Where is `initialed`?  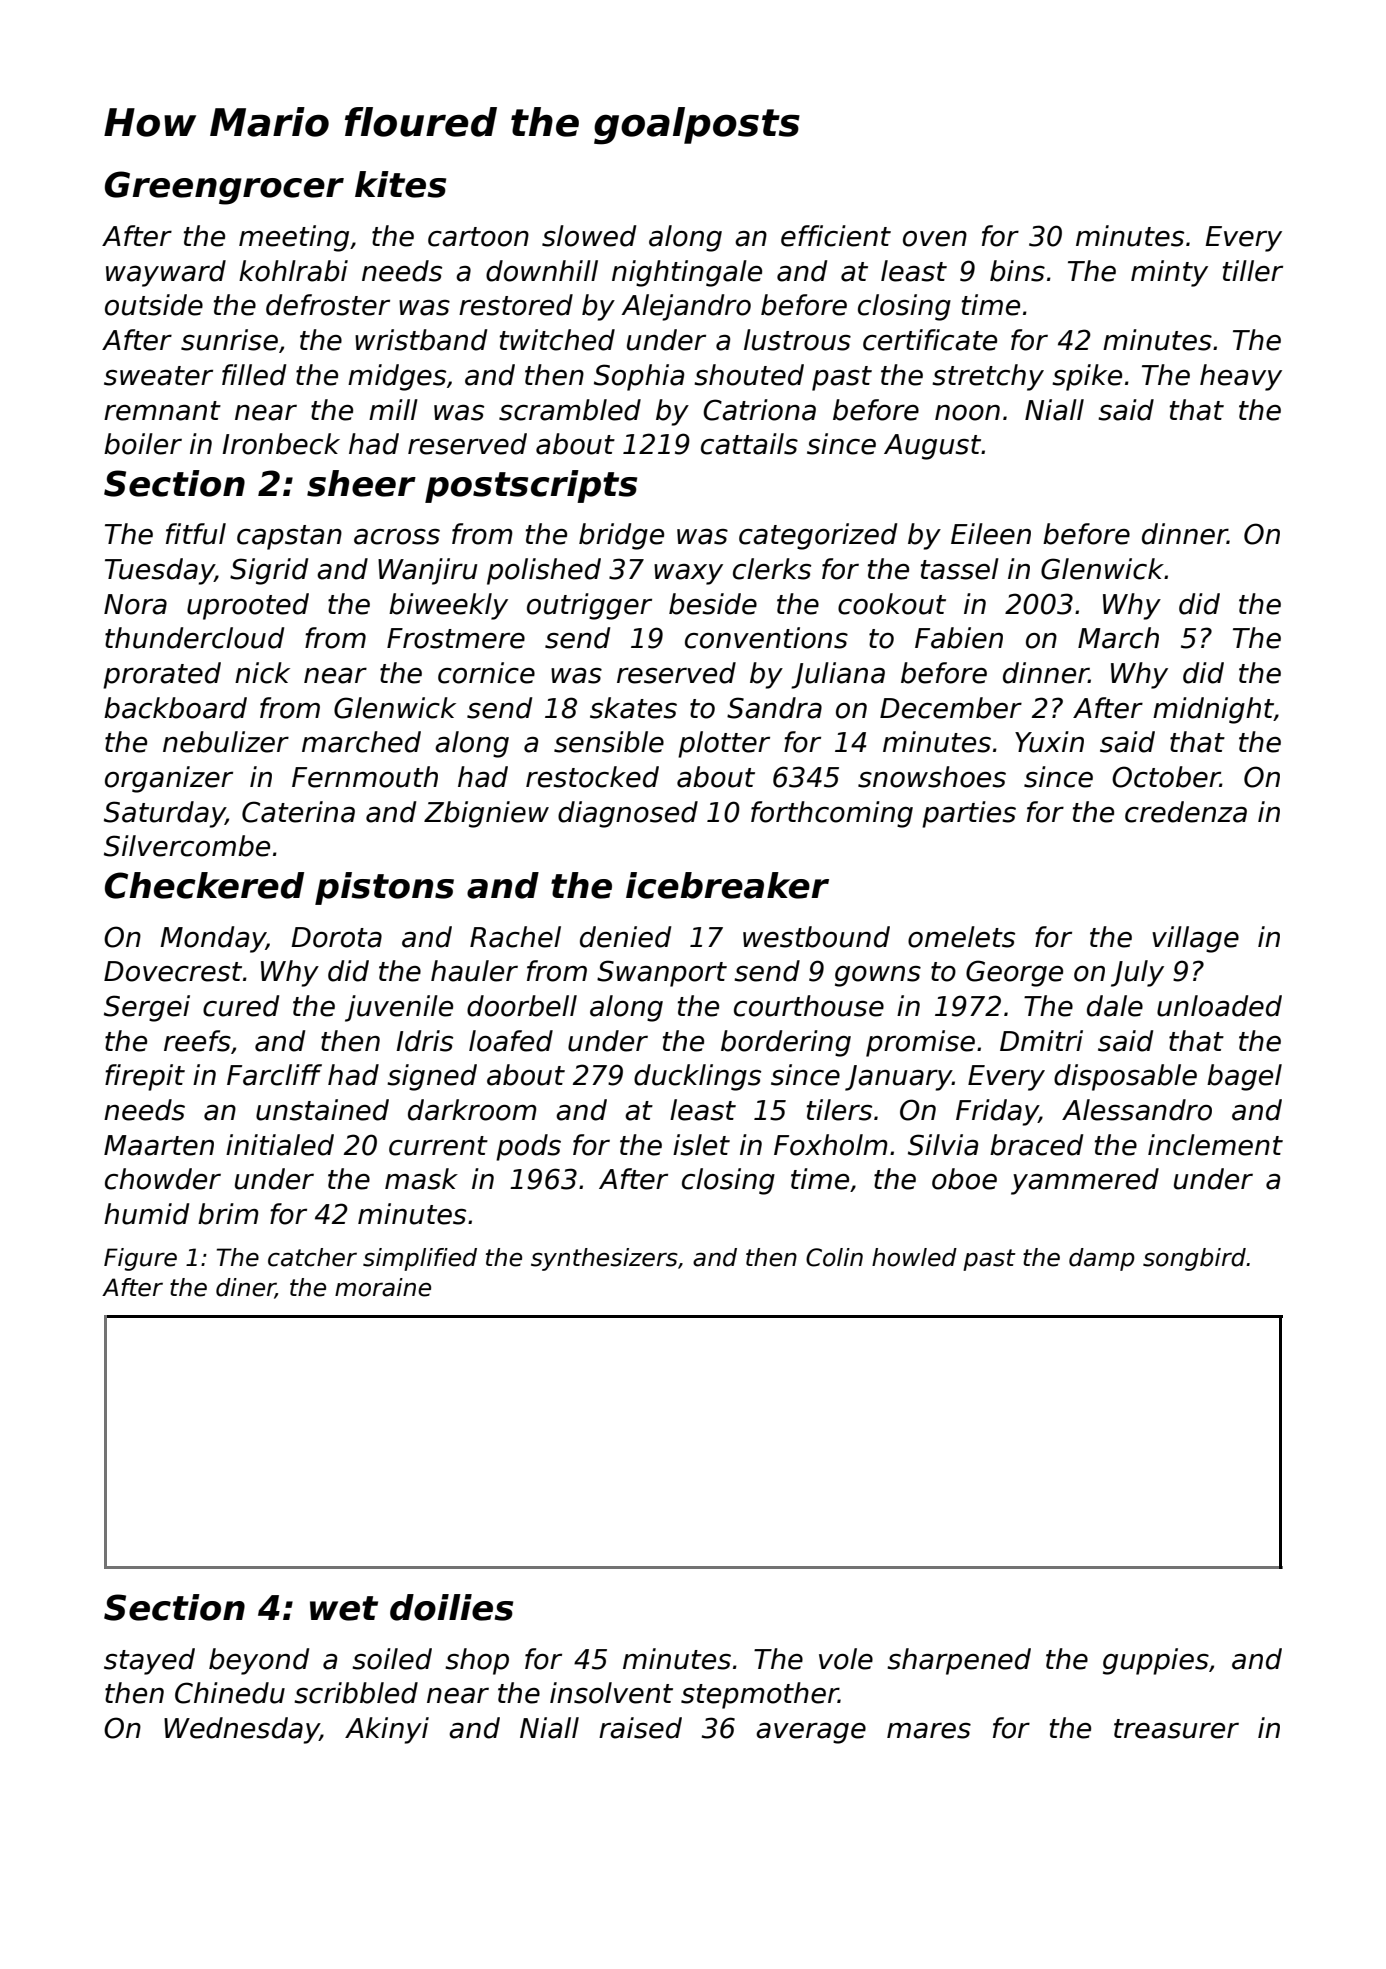 initialed is located at coordinates (280, 1145).
